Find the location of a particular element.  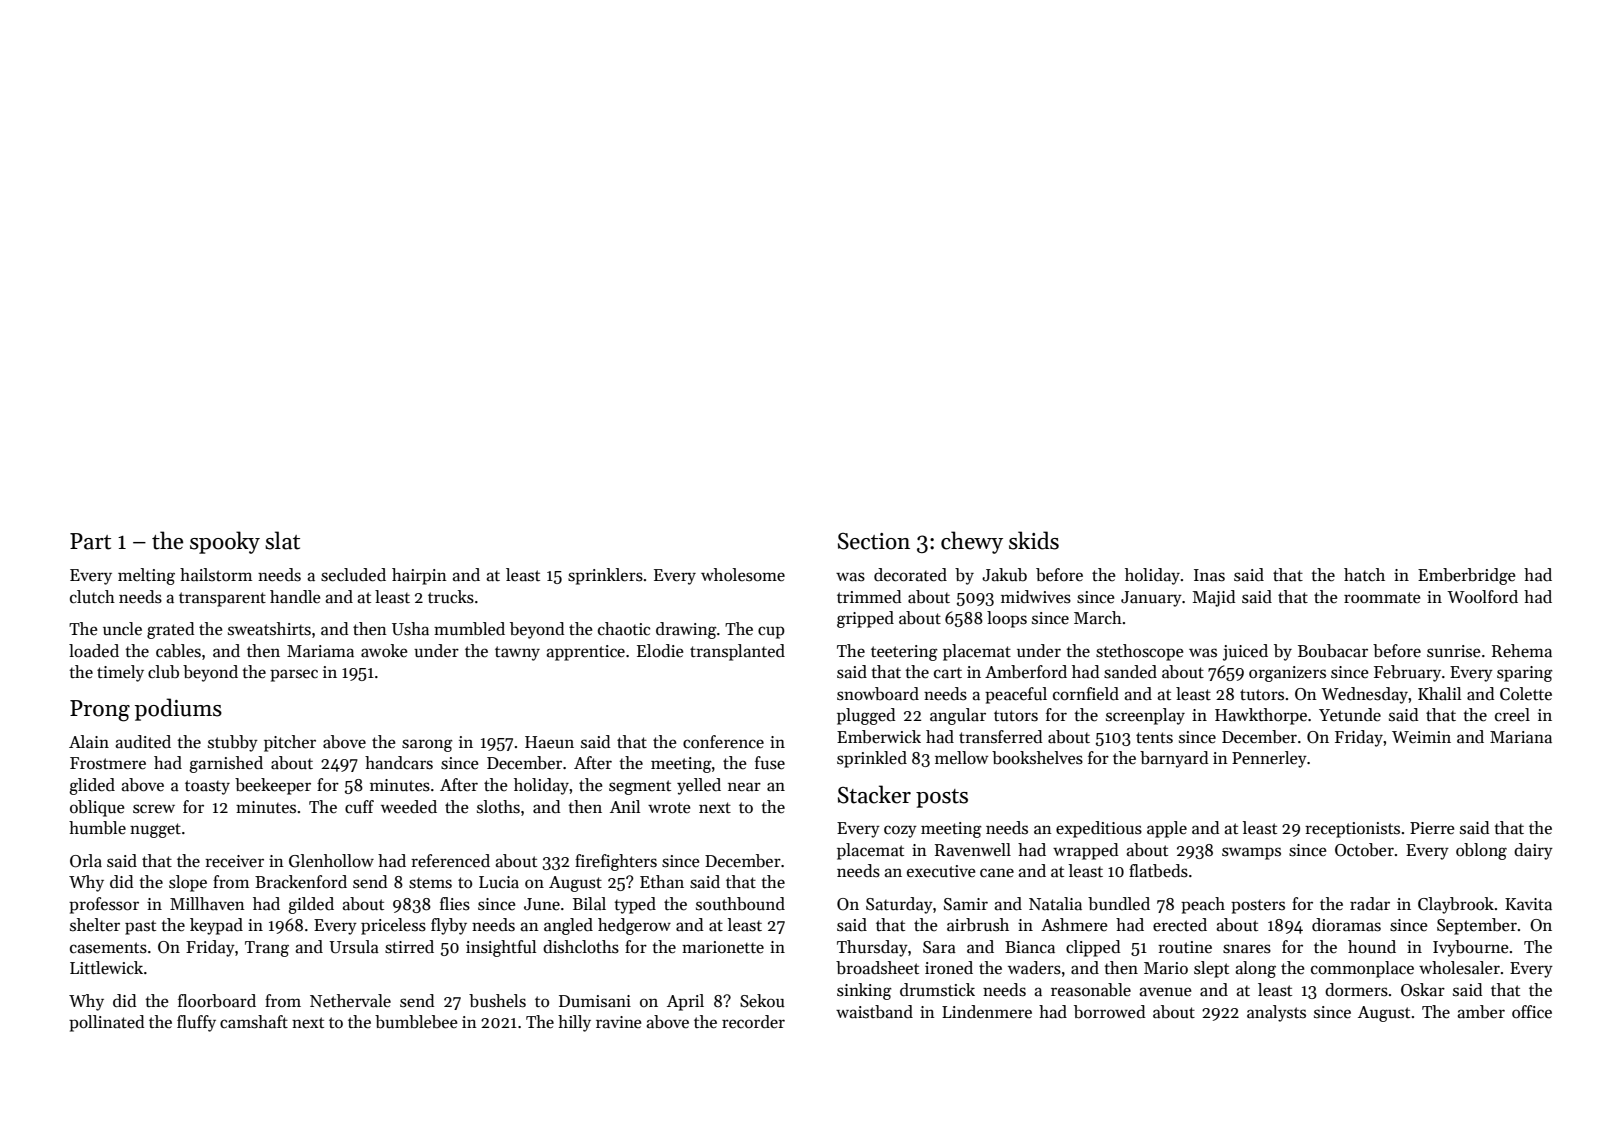

podiums is located at coordinates (178, 709).
